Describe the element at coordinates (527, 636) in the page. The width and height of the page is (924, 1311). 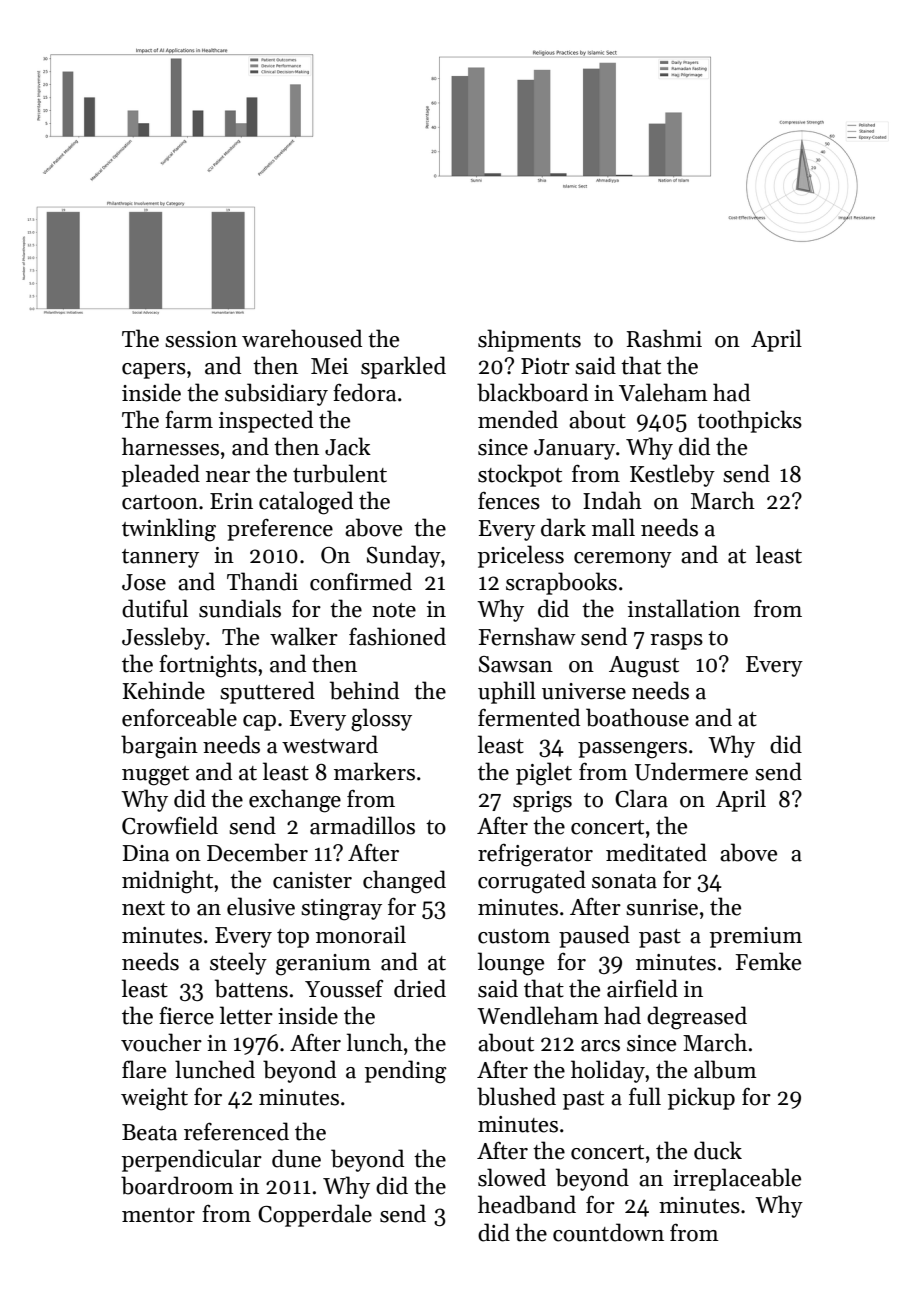
I see `Fernshaw` at that location.
